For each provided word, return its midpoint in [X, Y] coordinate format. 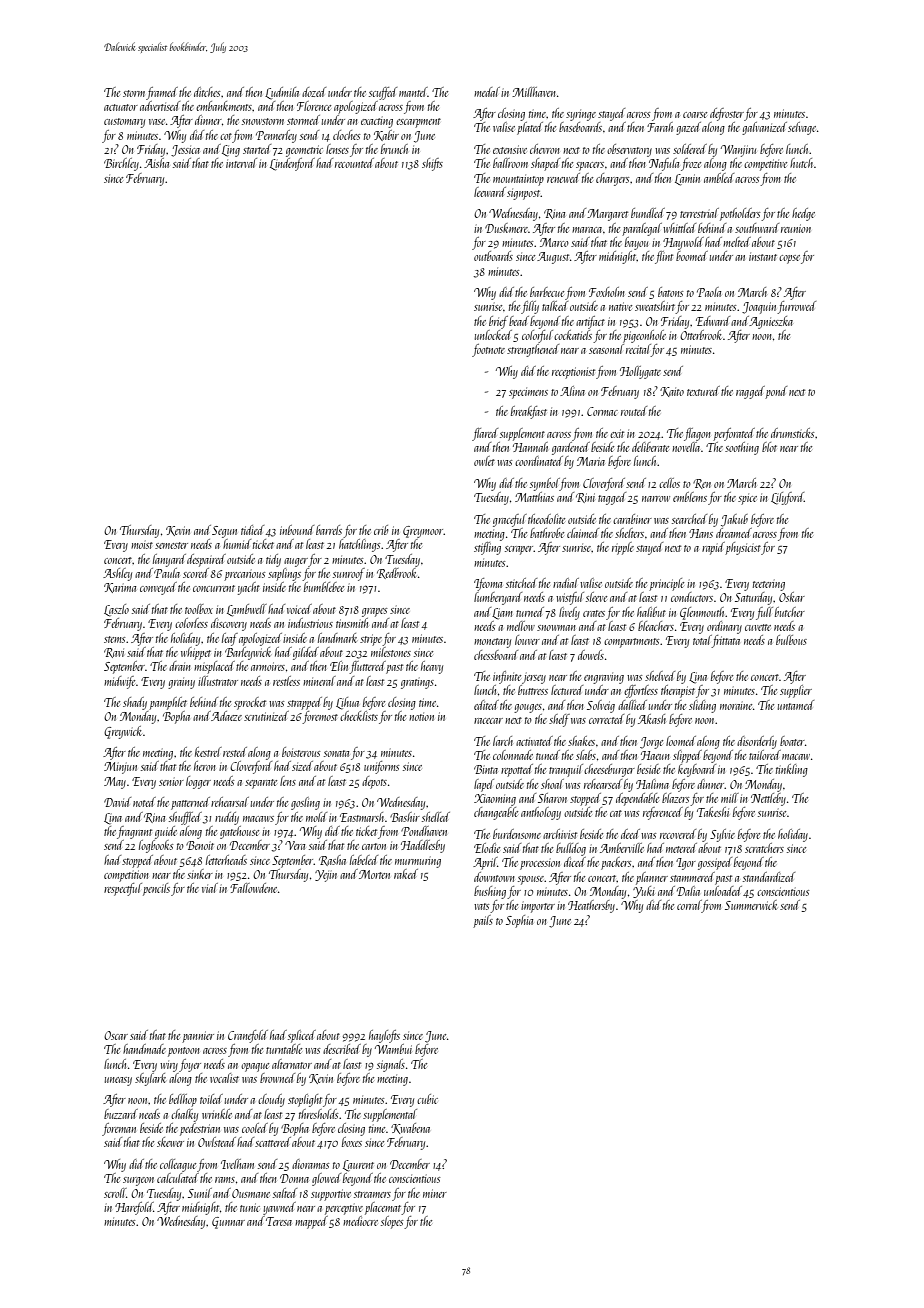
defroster [727, 114]
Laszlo [116, 610]
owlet [484, 461]
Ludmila [282, 93]
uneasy [118, 1081]
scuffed [383, 93]
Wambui [393, 1049]
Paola [709, 292]
